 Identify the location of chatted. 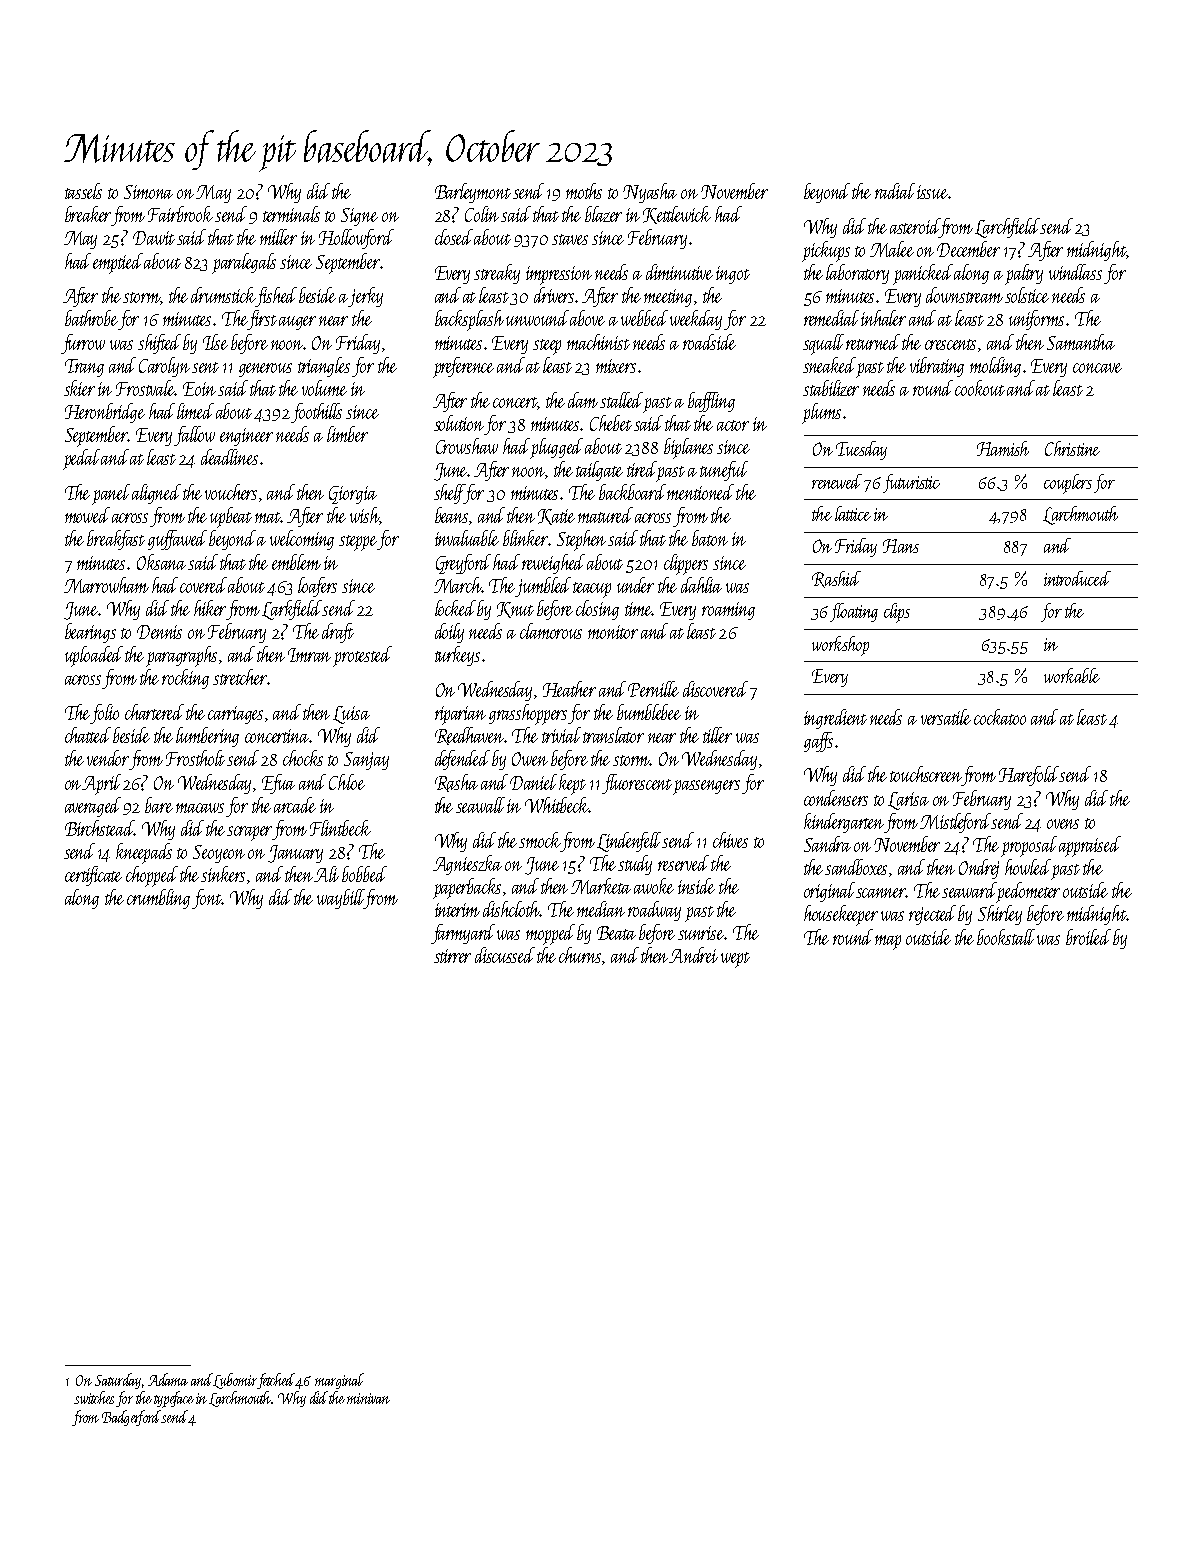
(88, 735).
